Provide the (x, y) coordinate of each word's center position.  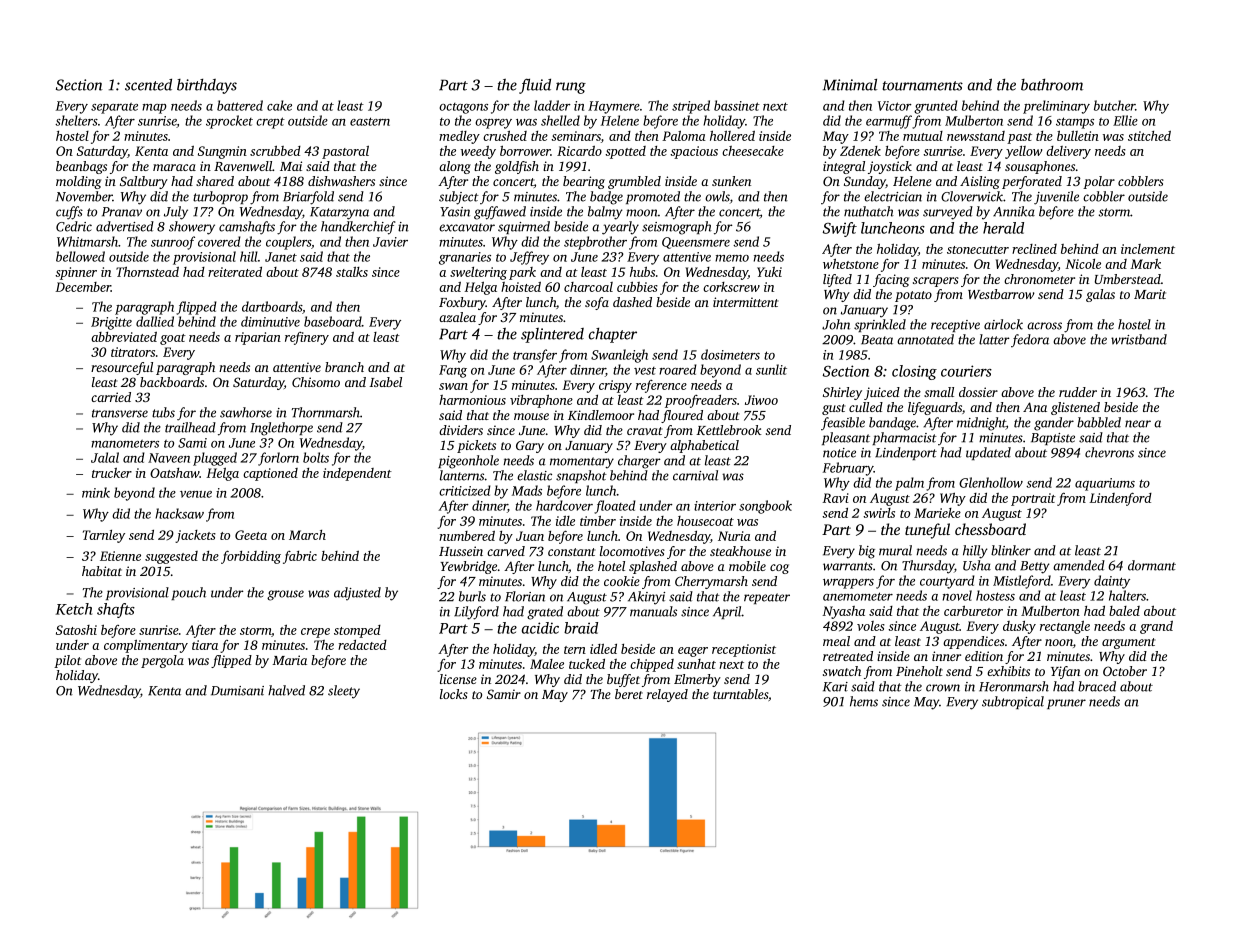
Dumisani (237, 691)
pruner (1066, 704)
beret (629, 694)
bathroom (1052, 85)
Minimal (850, 85)
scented (148, 85)
